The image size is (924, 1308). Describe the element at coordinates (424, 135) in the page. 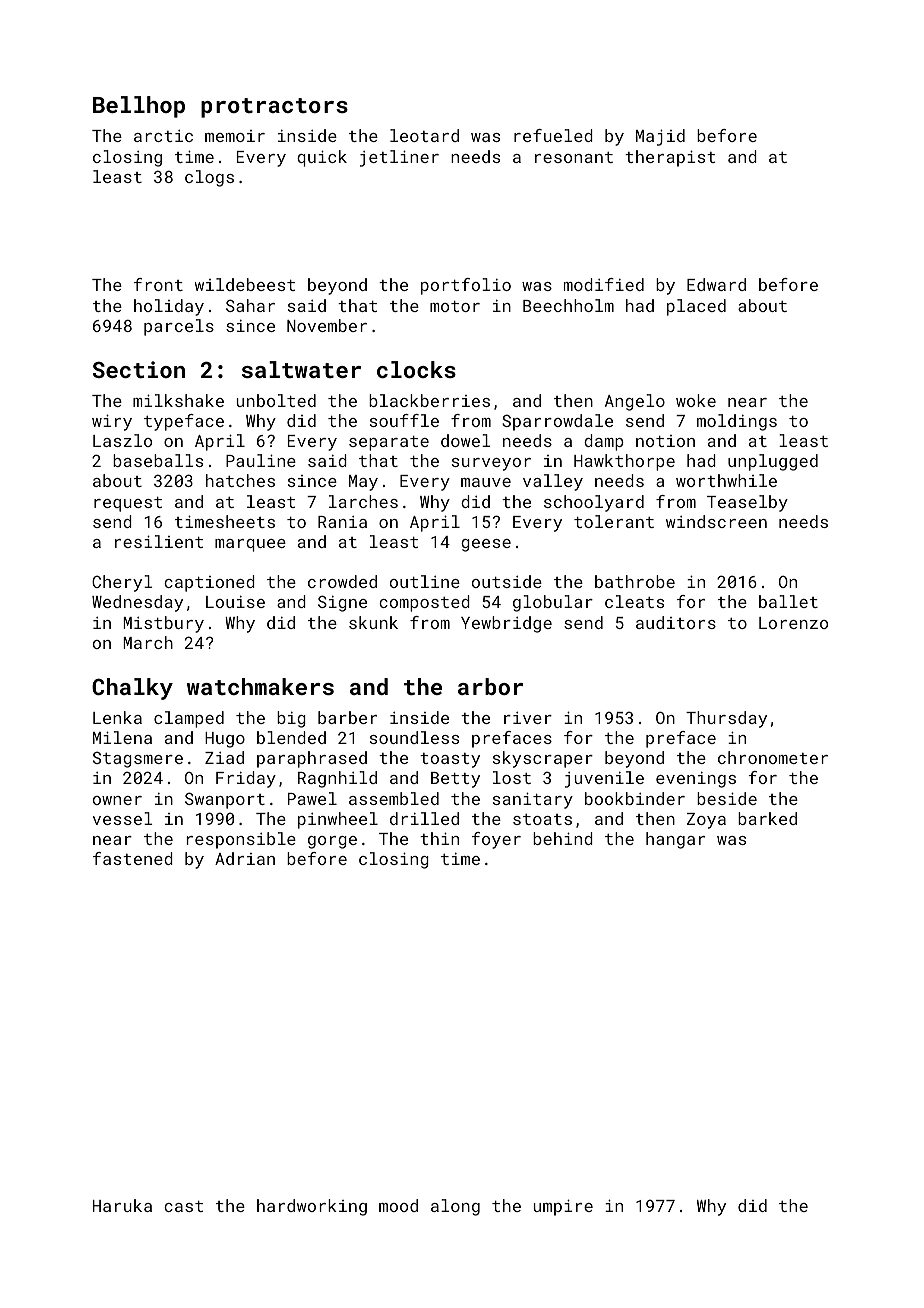

I see `leotard` at that location.
